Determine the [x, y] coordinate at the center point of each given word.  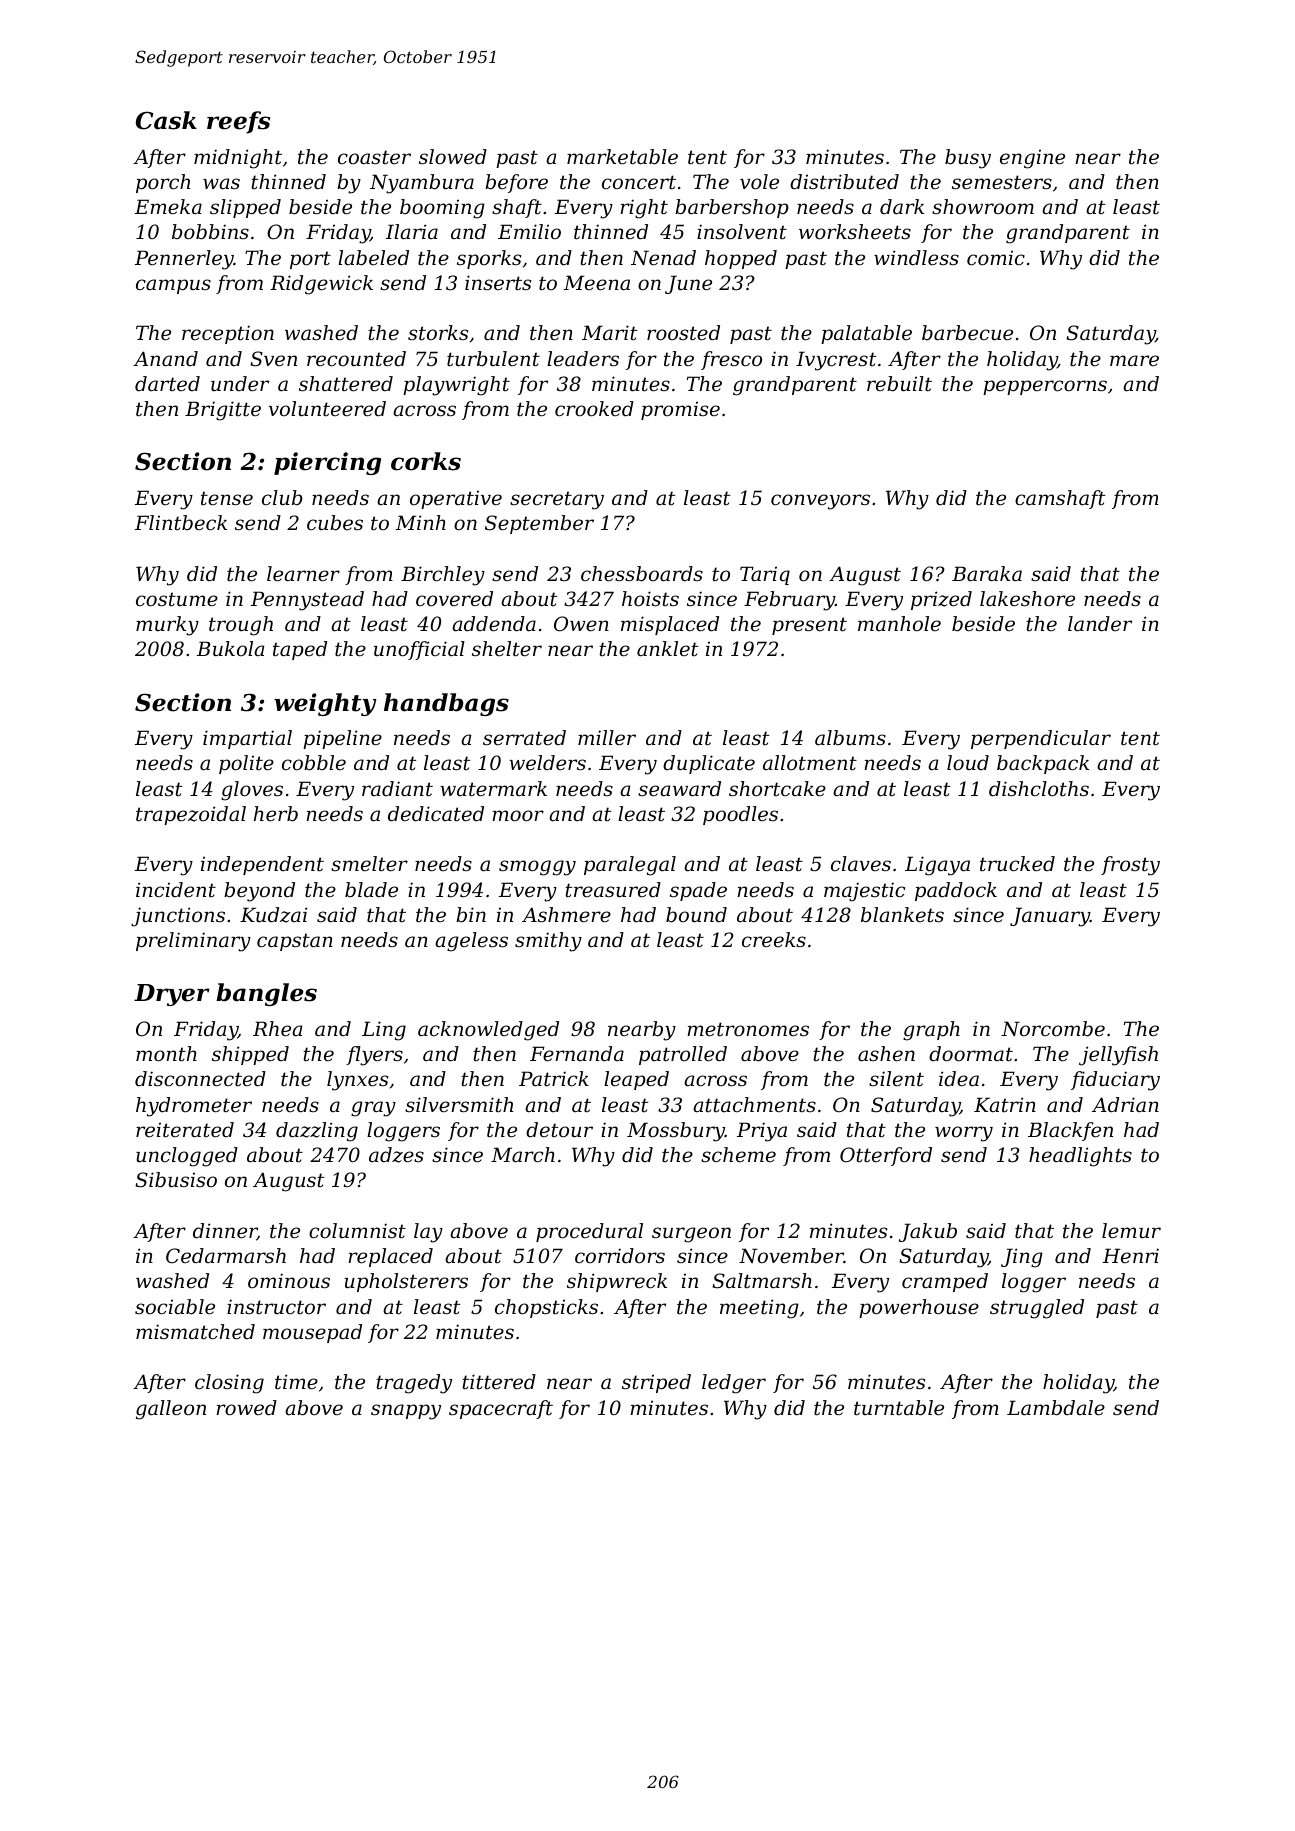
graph [931, 1031]
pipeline [342, 739]
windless [916, 258]
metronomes [748, 1029]
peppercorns [1045, 387]
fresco [731, 360]
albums [850, 738]
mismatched [195, 1332]
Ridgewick [321, 285]
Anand [165, 359]
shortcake [777, 789]
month [166, 1054]
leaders [583, 359]
